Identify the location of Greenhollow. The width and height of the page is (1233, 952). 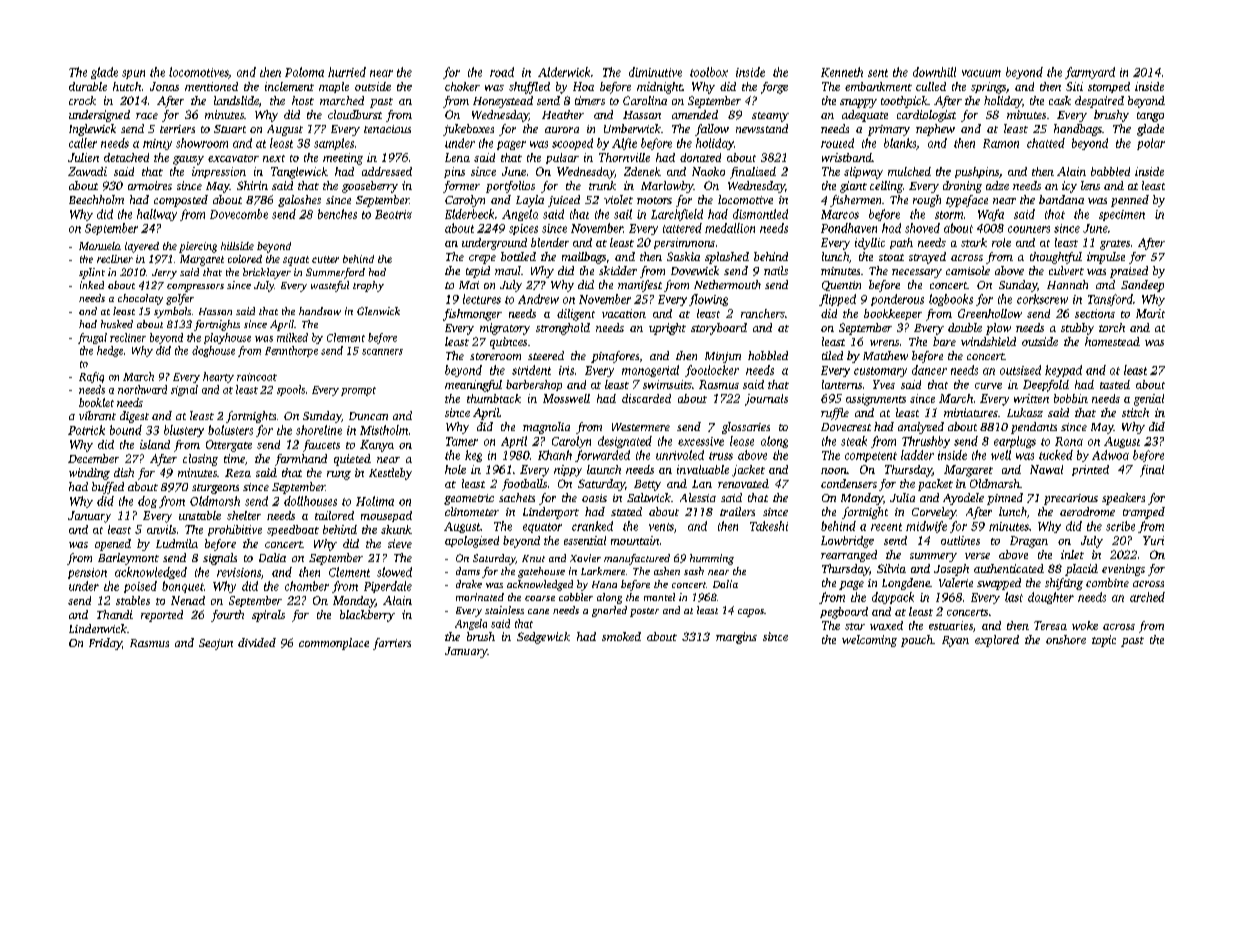
(990, 313).
